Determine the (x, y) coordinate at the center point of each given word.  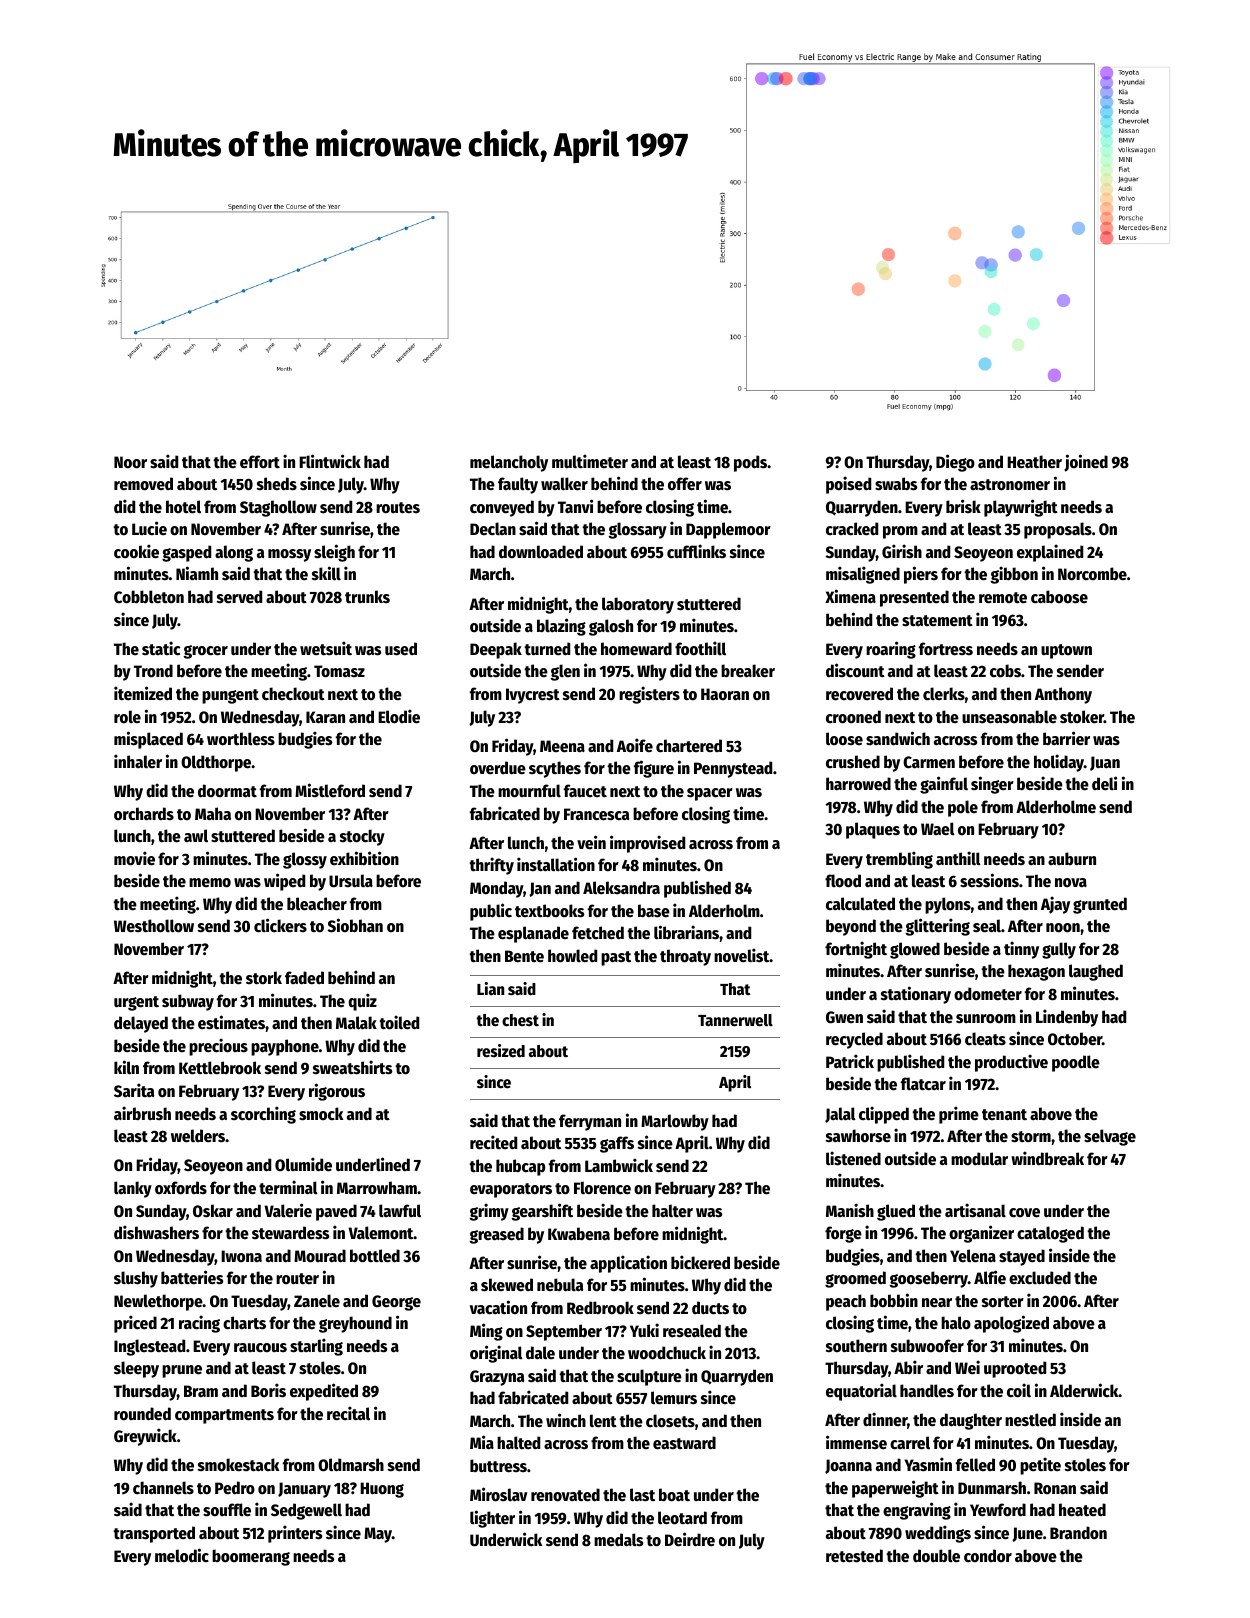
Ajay (1055, 905)
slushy (136, 1279)
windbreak (1047, 1158)
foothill (700, 648)
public (491, 912)
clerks (944, 694)
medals (618, 1540)
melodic (182, 1555)
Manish (850, 1210)
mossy (289, 555)
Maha (213, 813)
